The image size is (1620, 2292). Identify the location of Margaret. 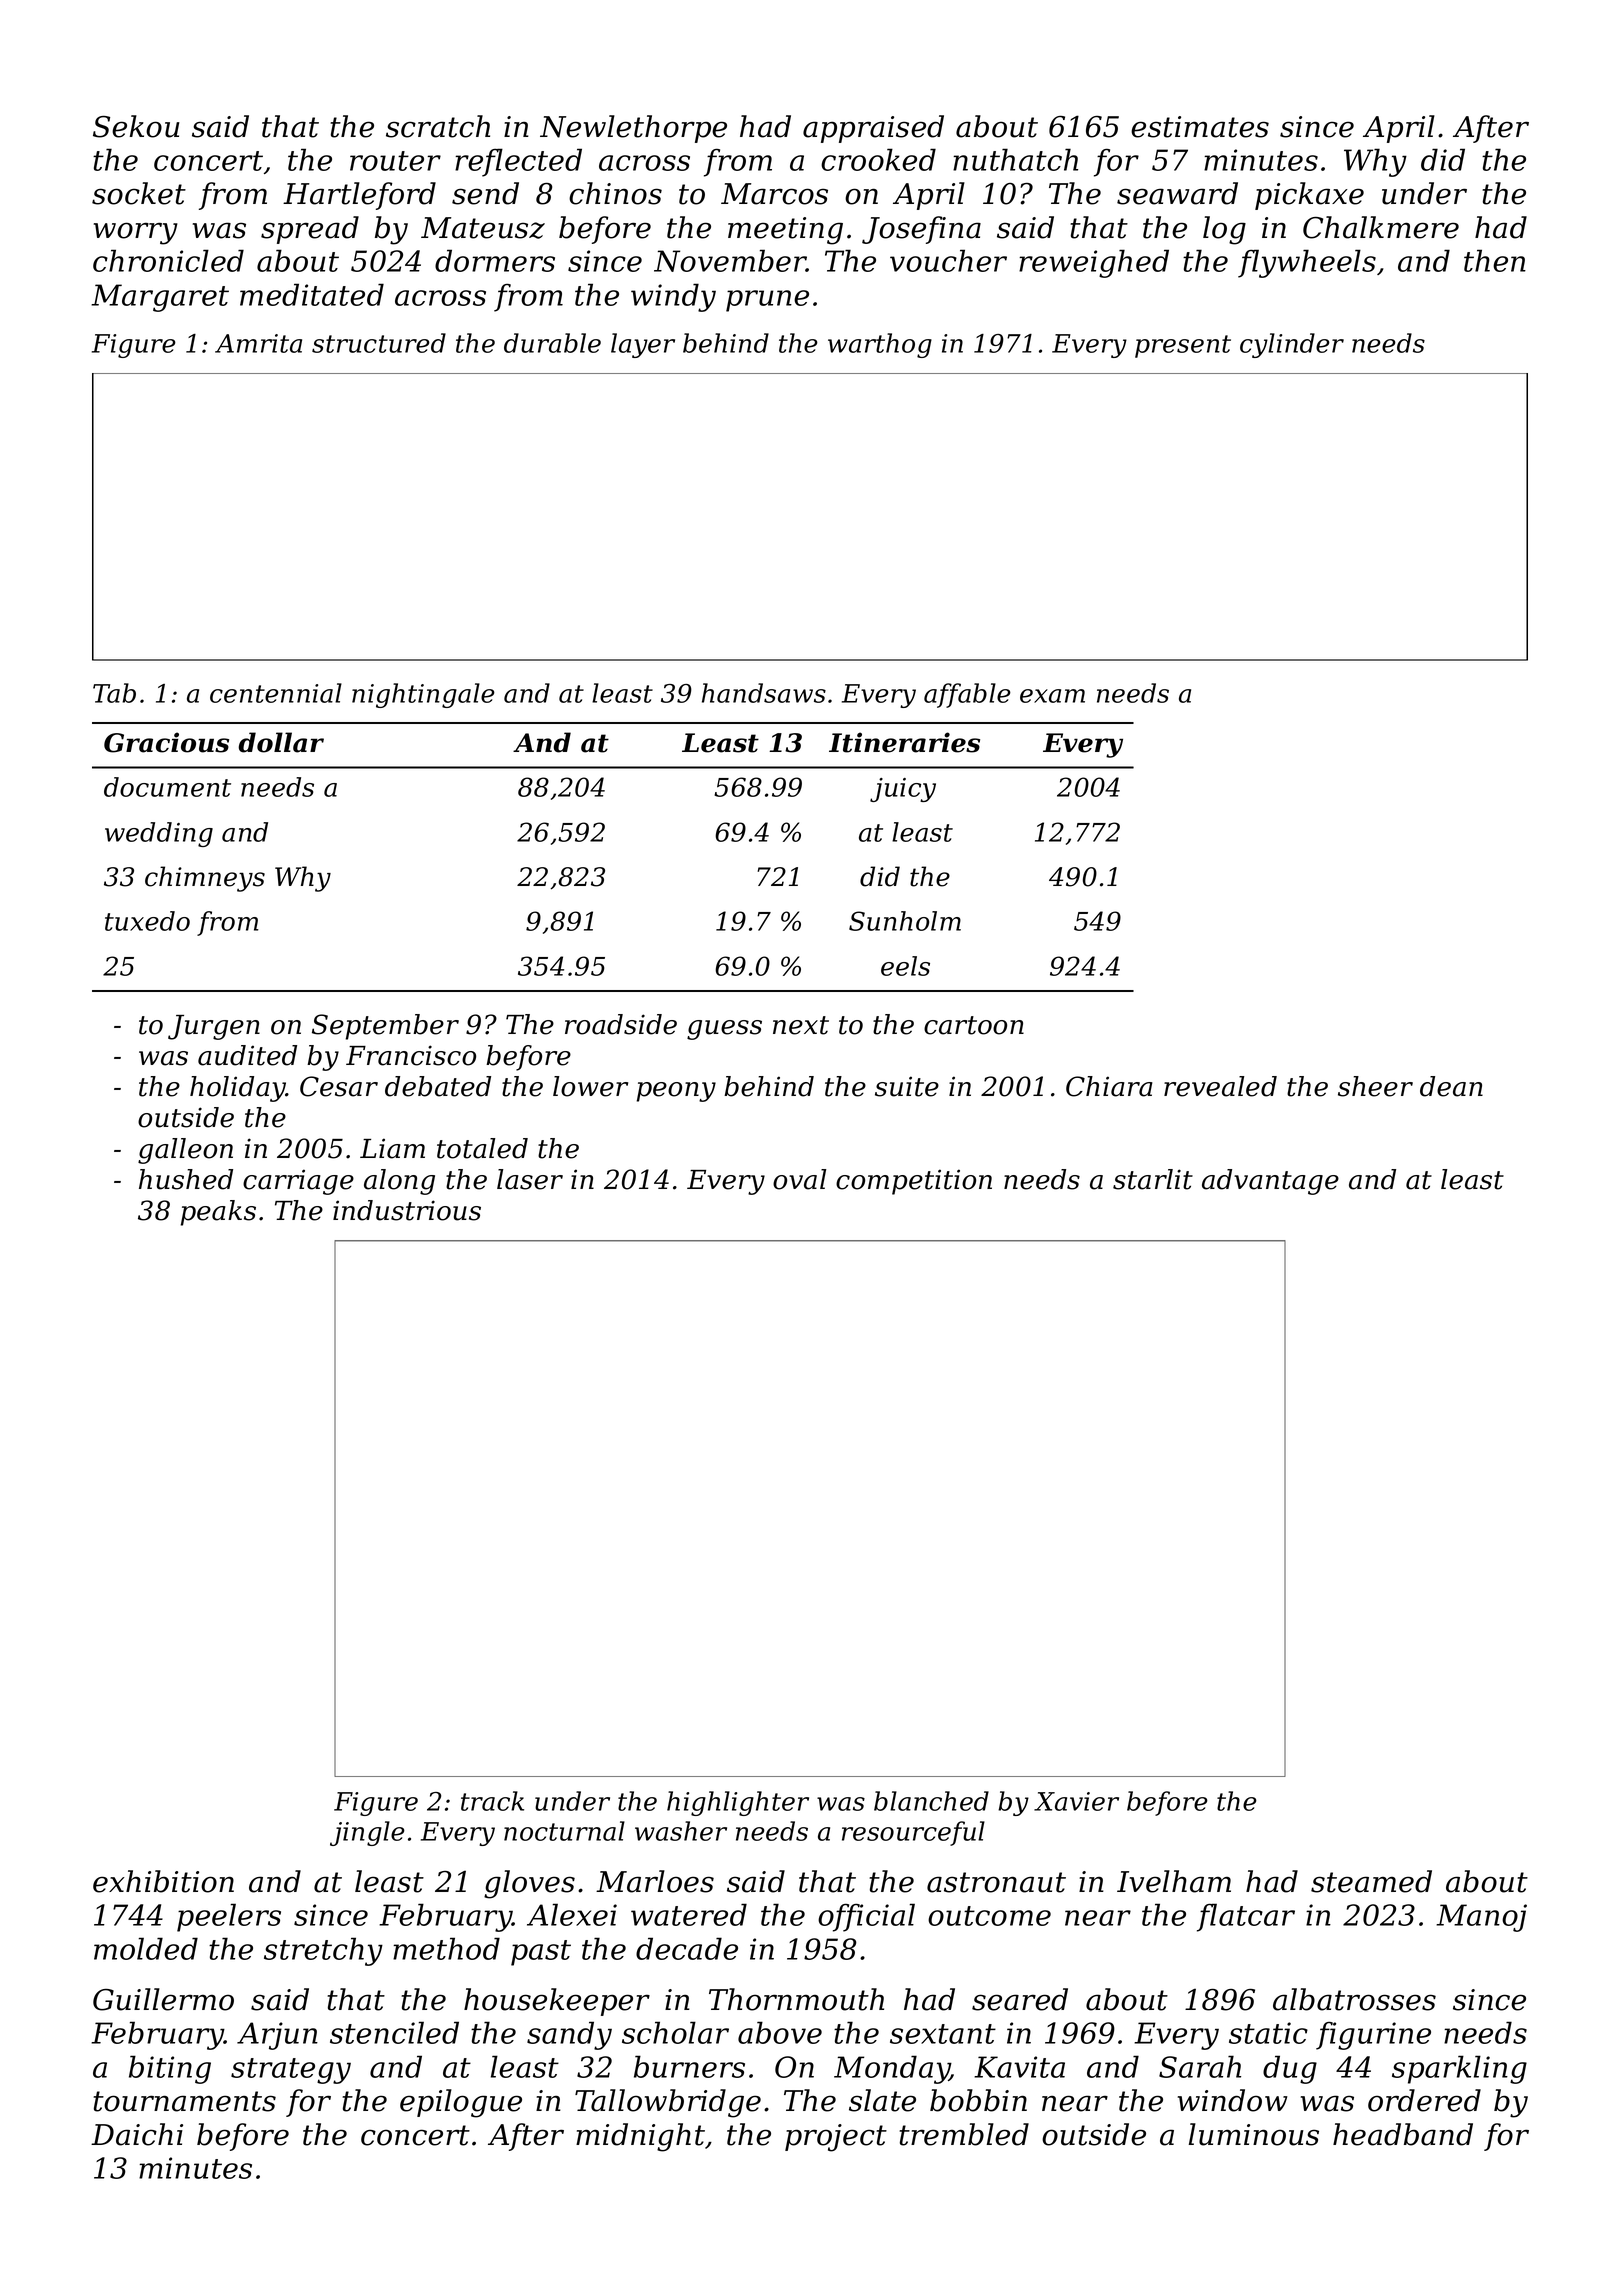
(160, 298).
